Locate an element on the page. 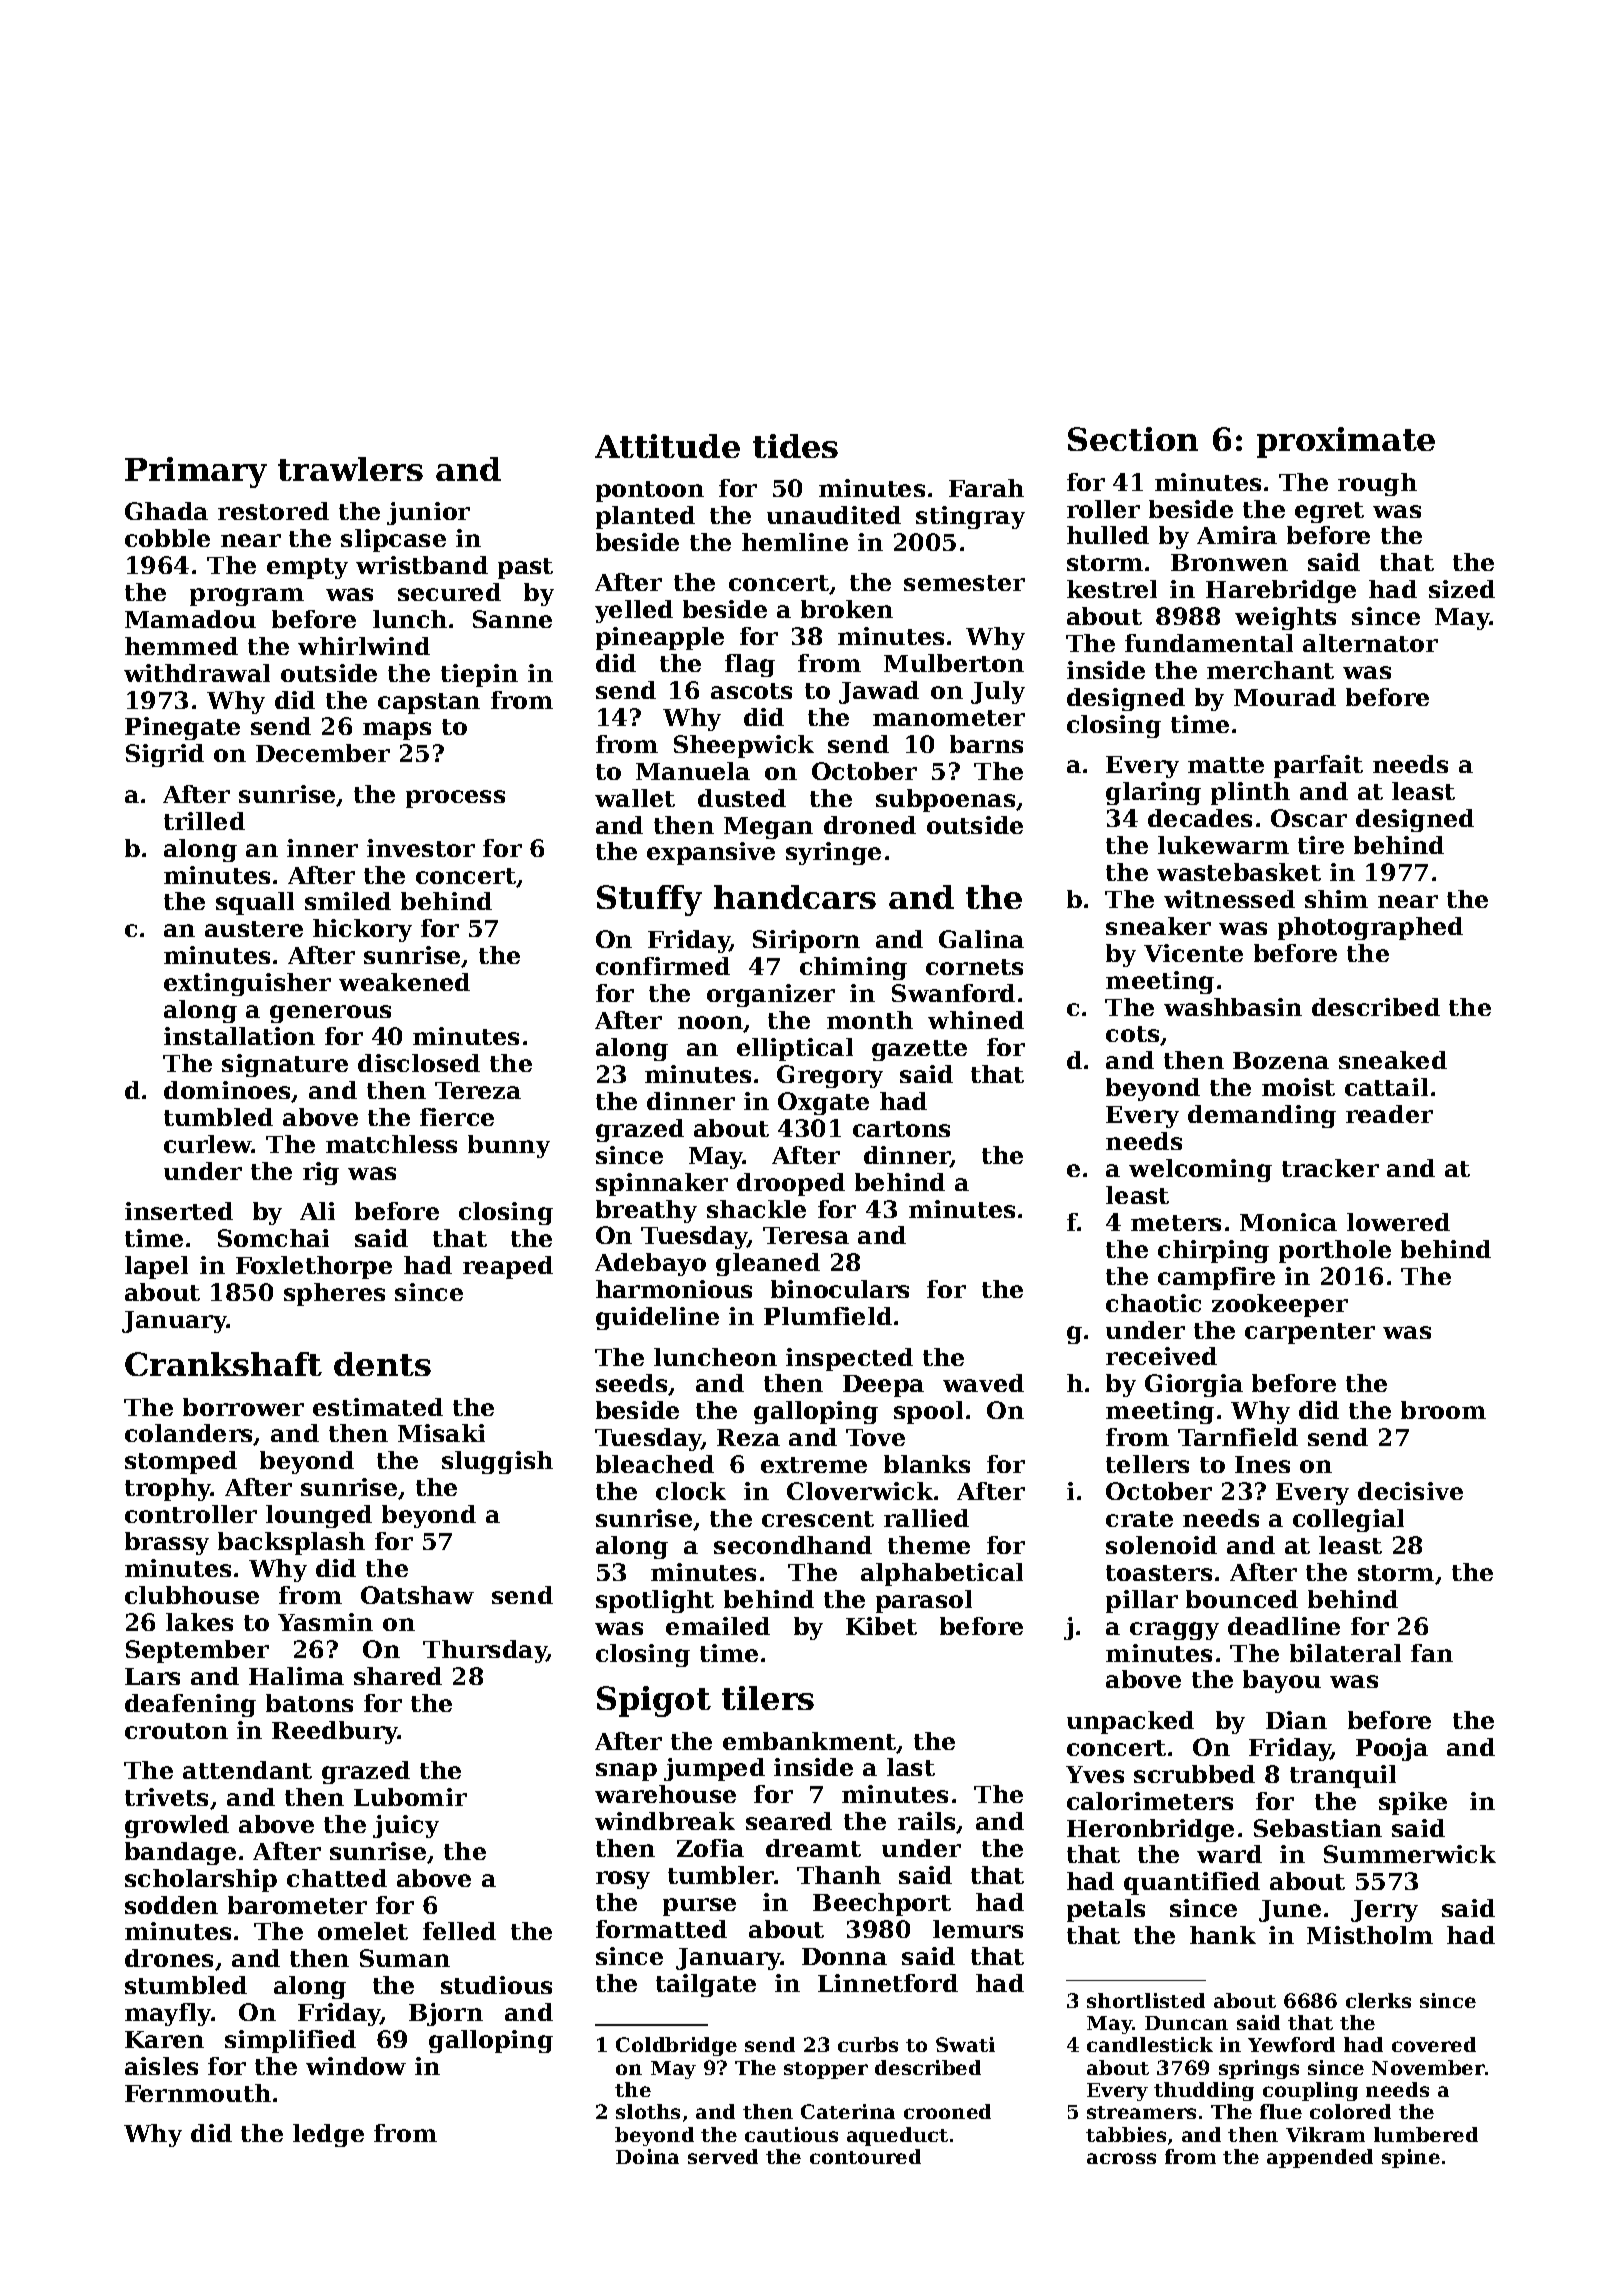 The height and width of the document is (2292, 1620). simplified is located at coordinates (290, 2041).
